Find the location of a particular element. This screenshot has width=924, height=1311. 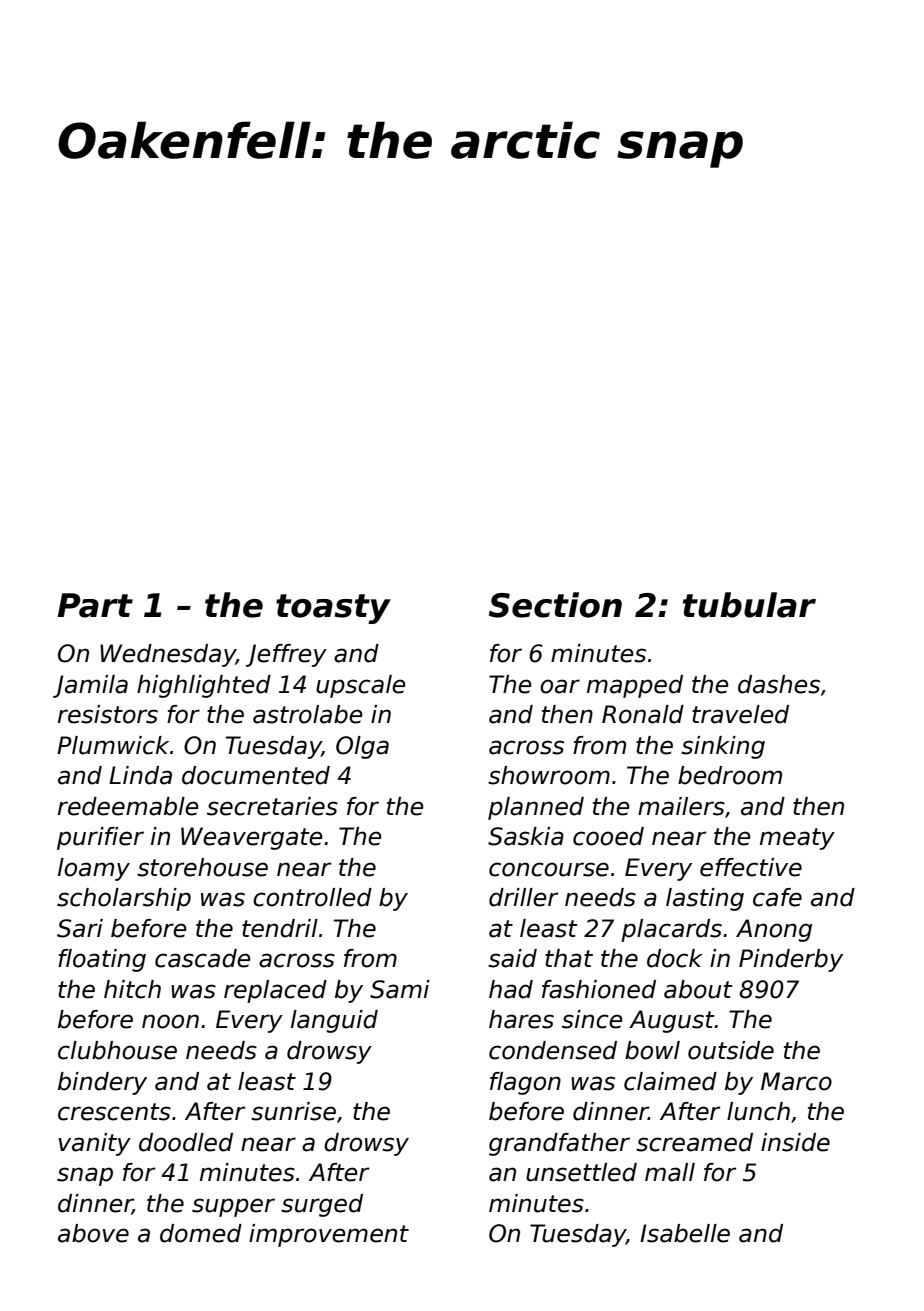

Pinderby is located at coordinates (791, 960).
